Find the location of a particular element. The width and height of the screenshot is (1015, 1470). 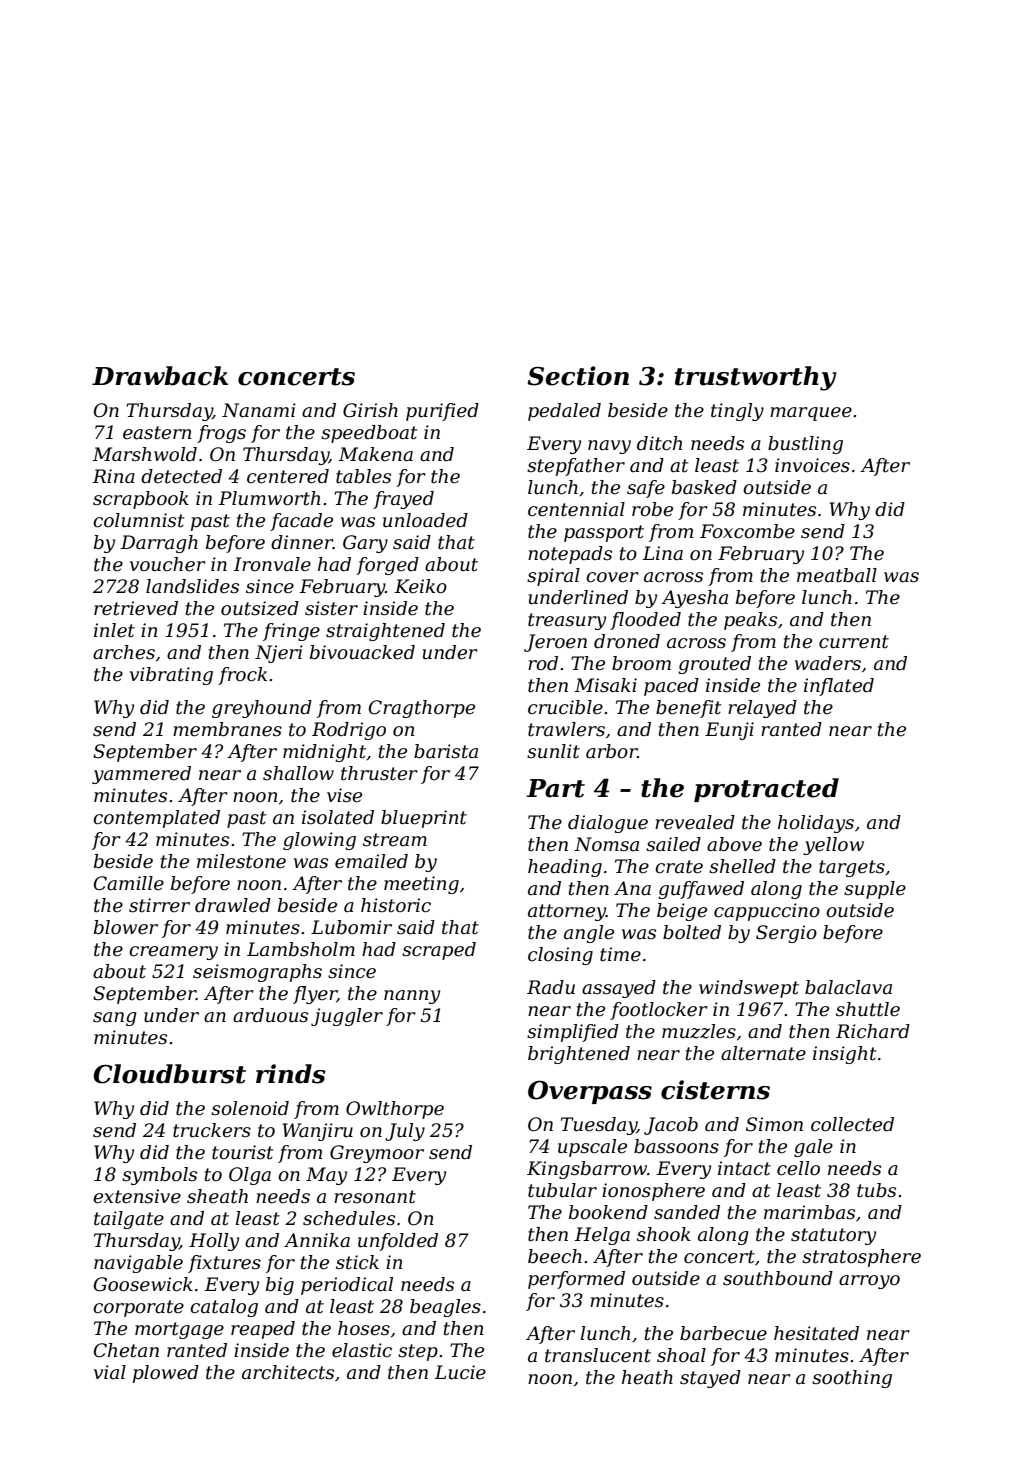

Radu is located at coordinates (551, 987).
